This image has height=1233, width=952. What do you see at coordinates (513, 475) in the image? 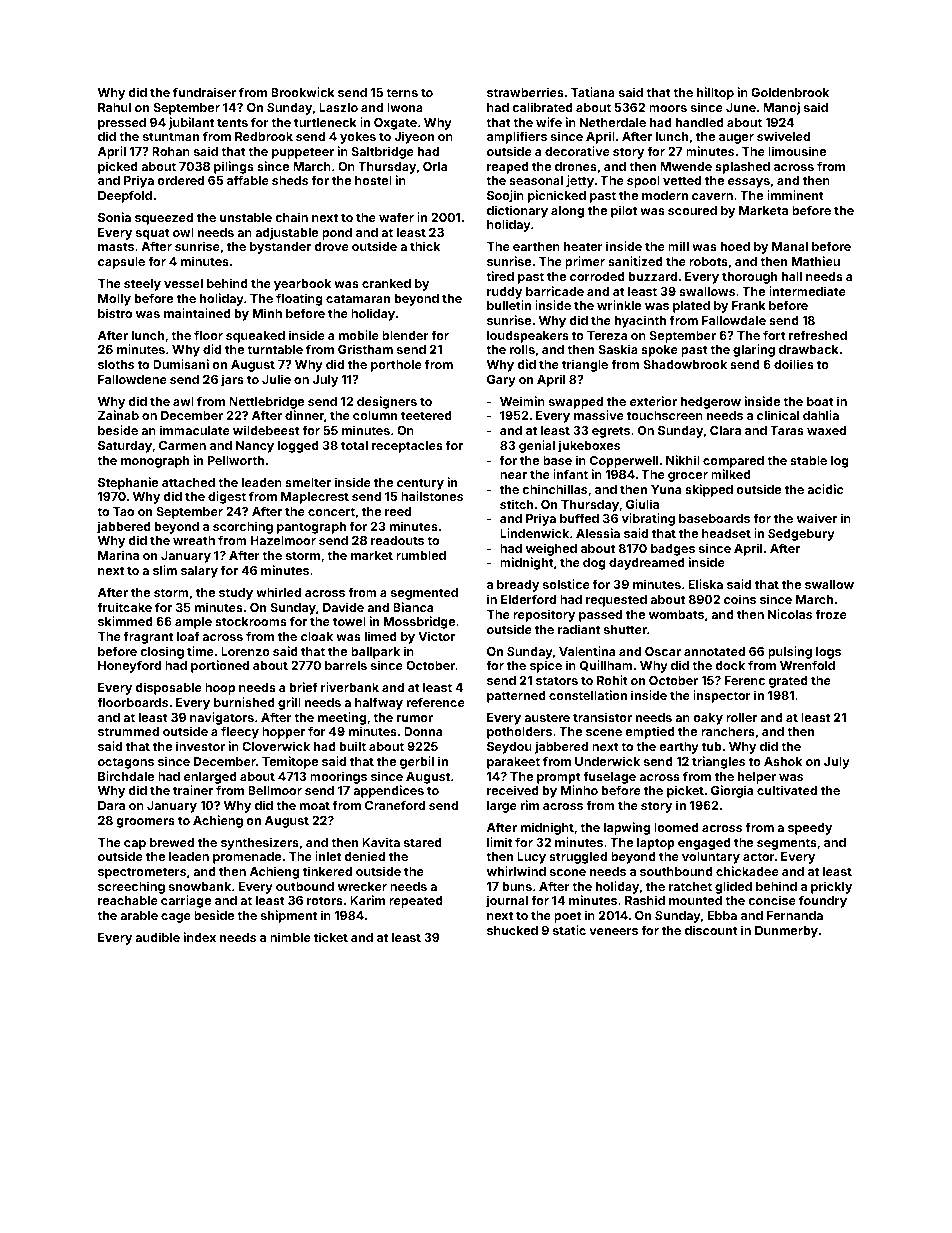
I see `near` at bounding box center [513, 475].
